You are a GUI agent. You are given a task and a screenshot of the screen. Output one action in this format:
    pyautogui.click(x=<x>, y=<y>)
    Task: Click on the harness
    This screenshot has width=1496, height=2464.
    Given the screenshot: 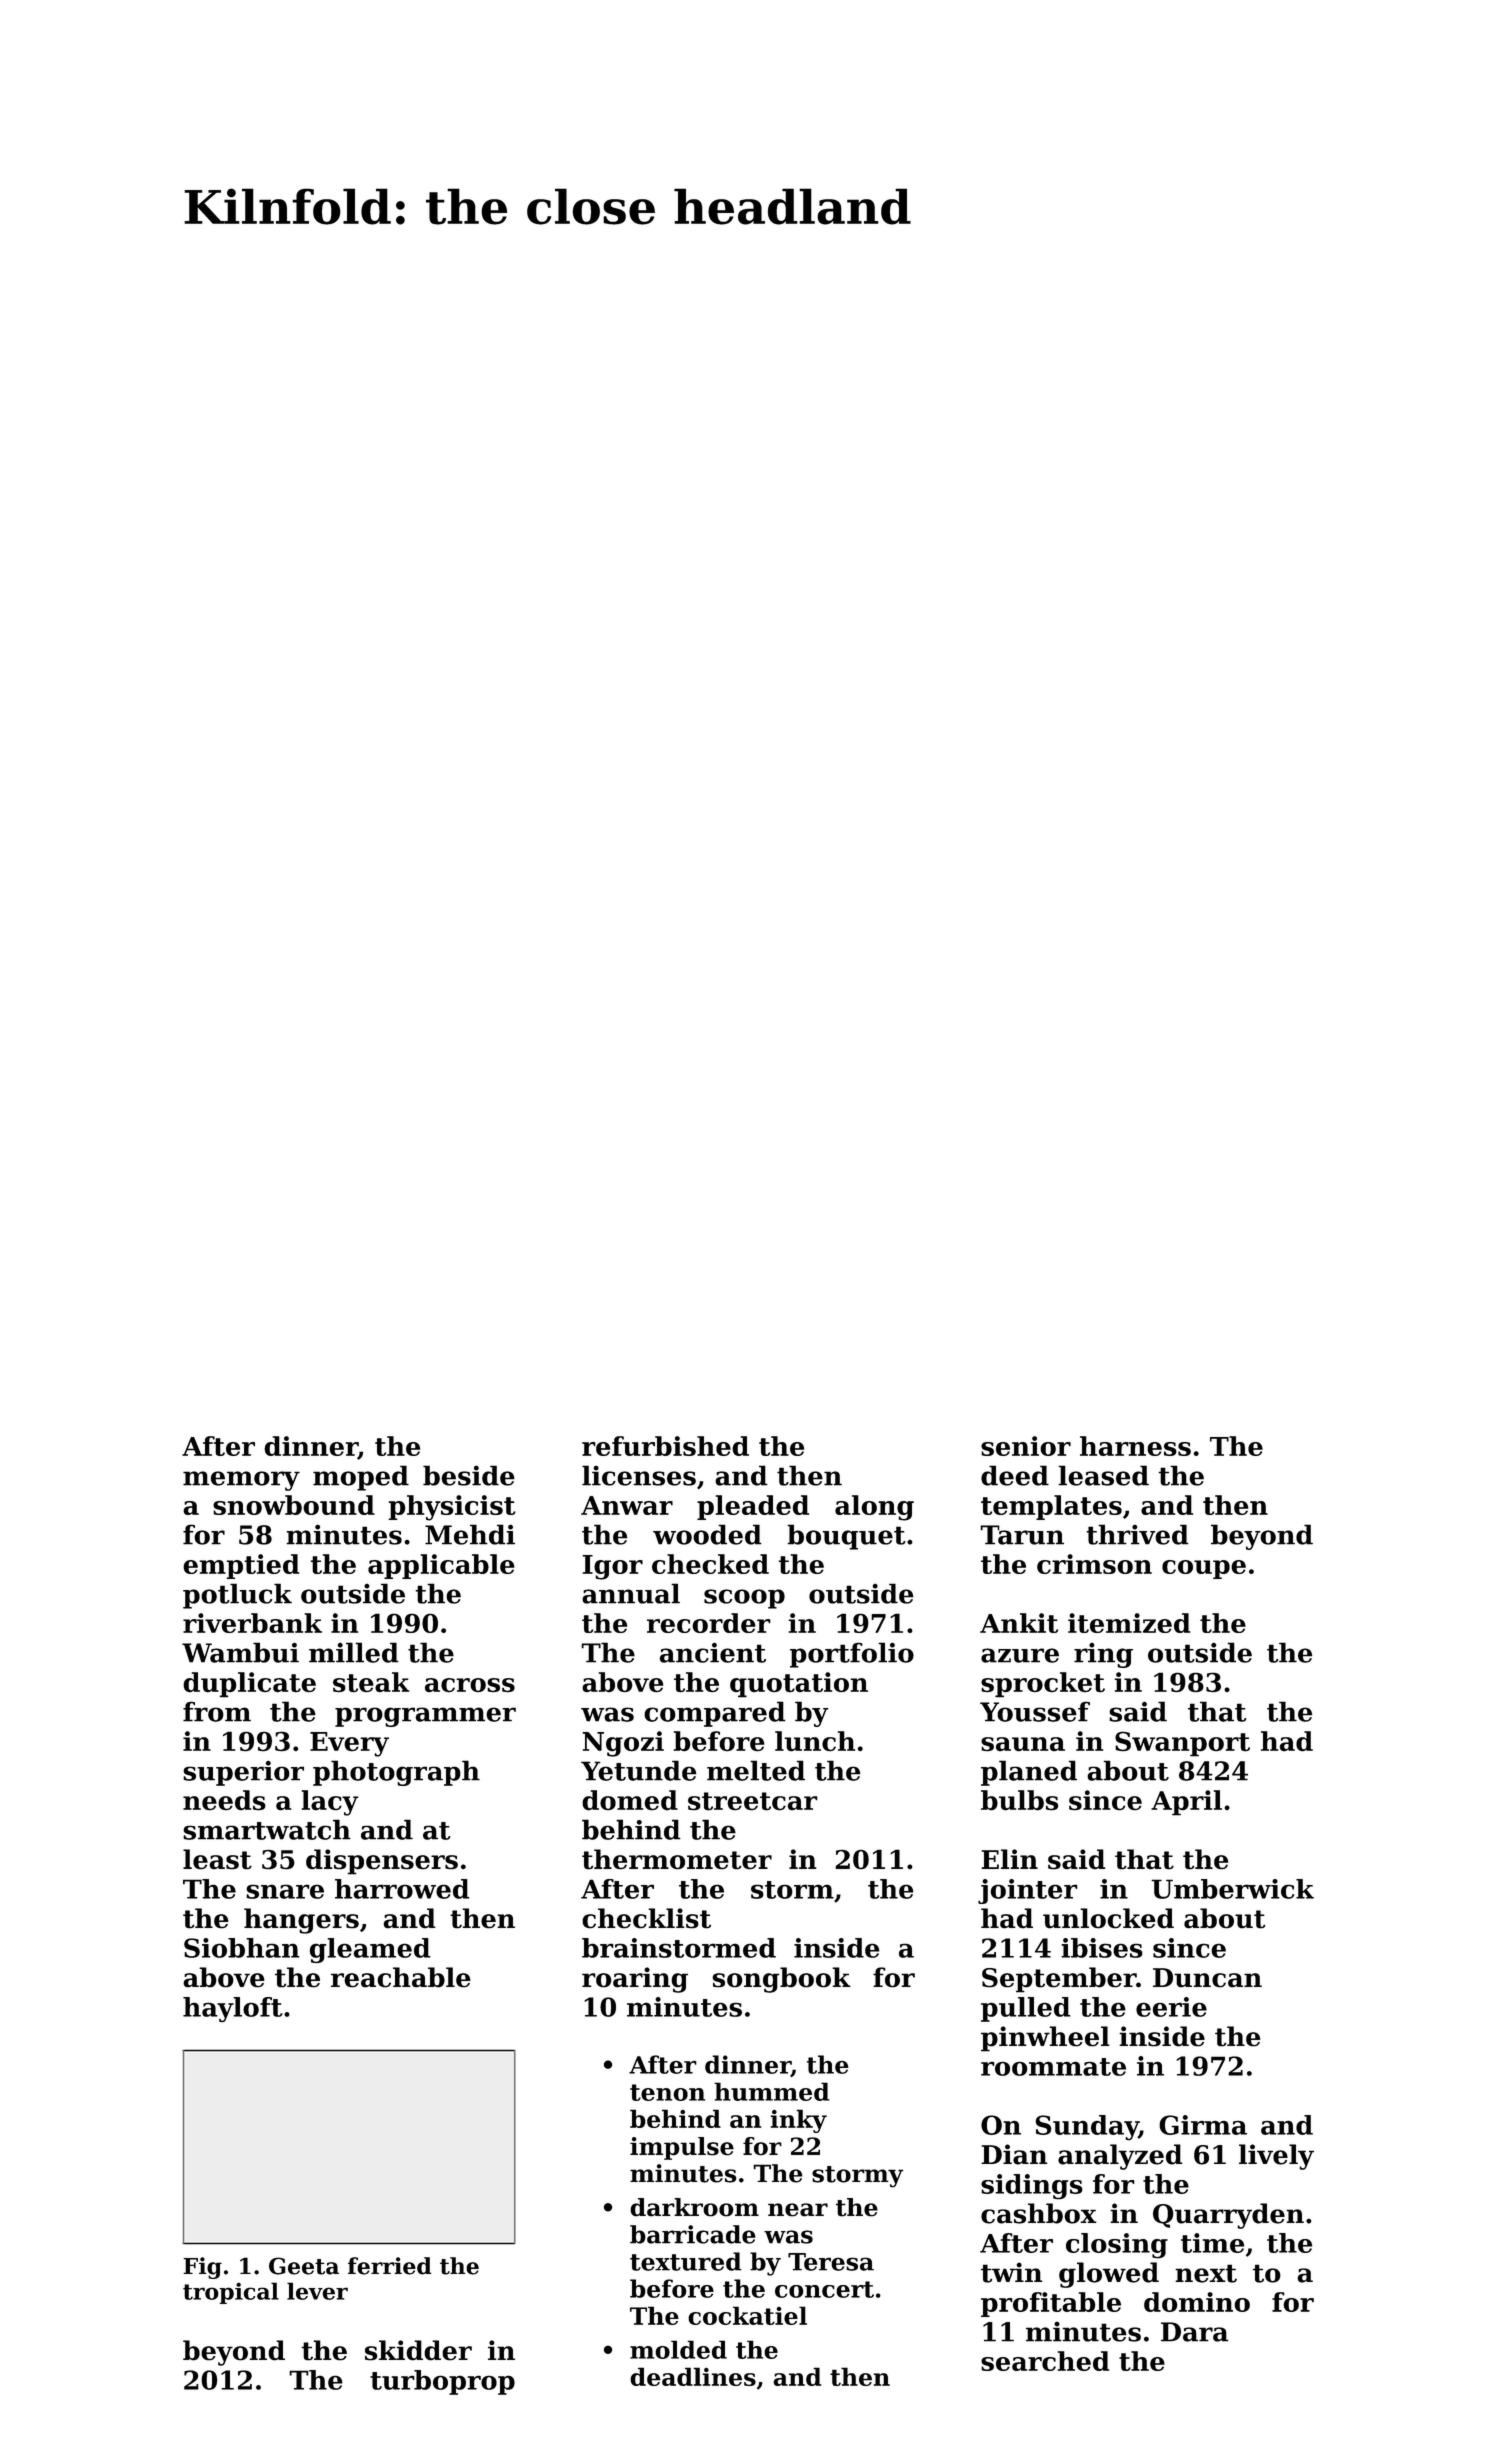 What is the action you would take?
    pyautogui.click(x=1135, y=1446)
